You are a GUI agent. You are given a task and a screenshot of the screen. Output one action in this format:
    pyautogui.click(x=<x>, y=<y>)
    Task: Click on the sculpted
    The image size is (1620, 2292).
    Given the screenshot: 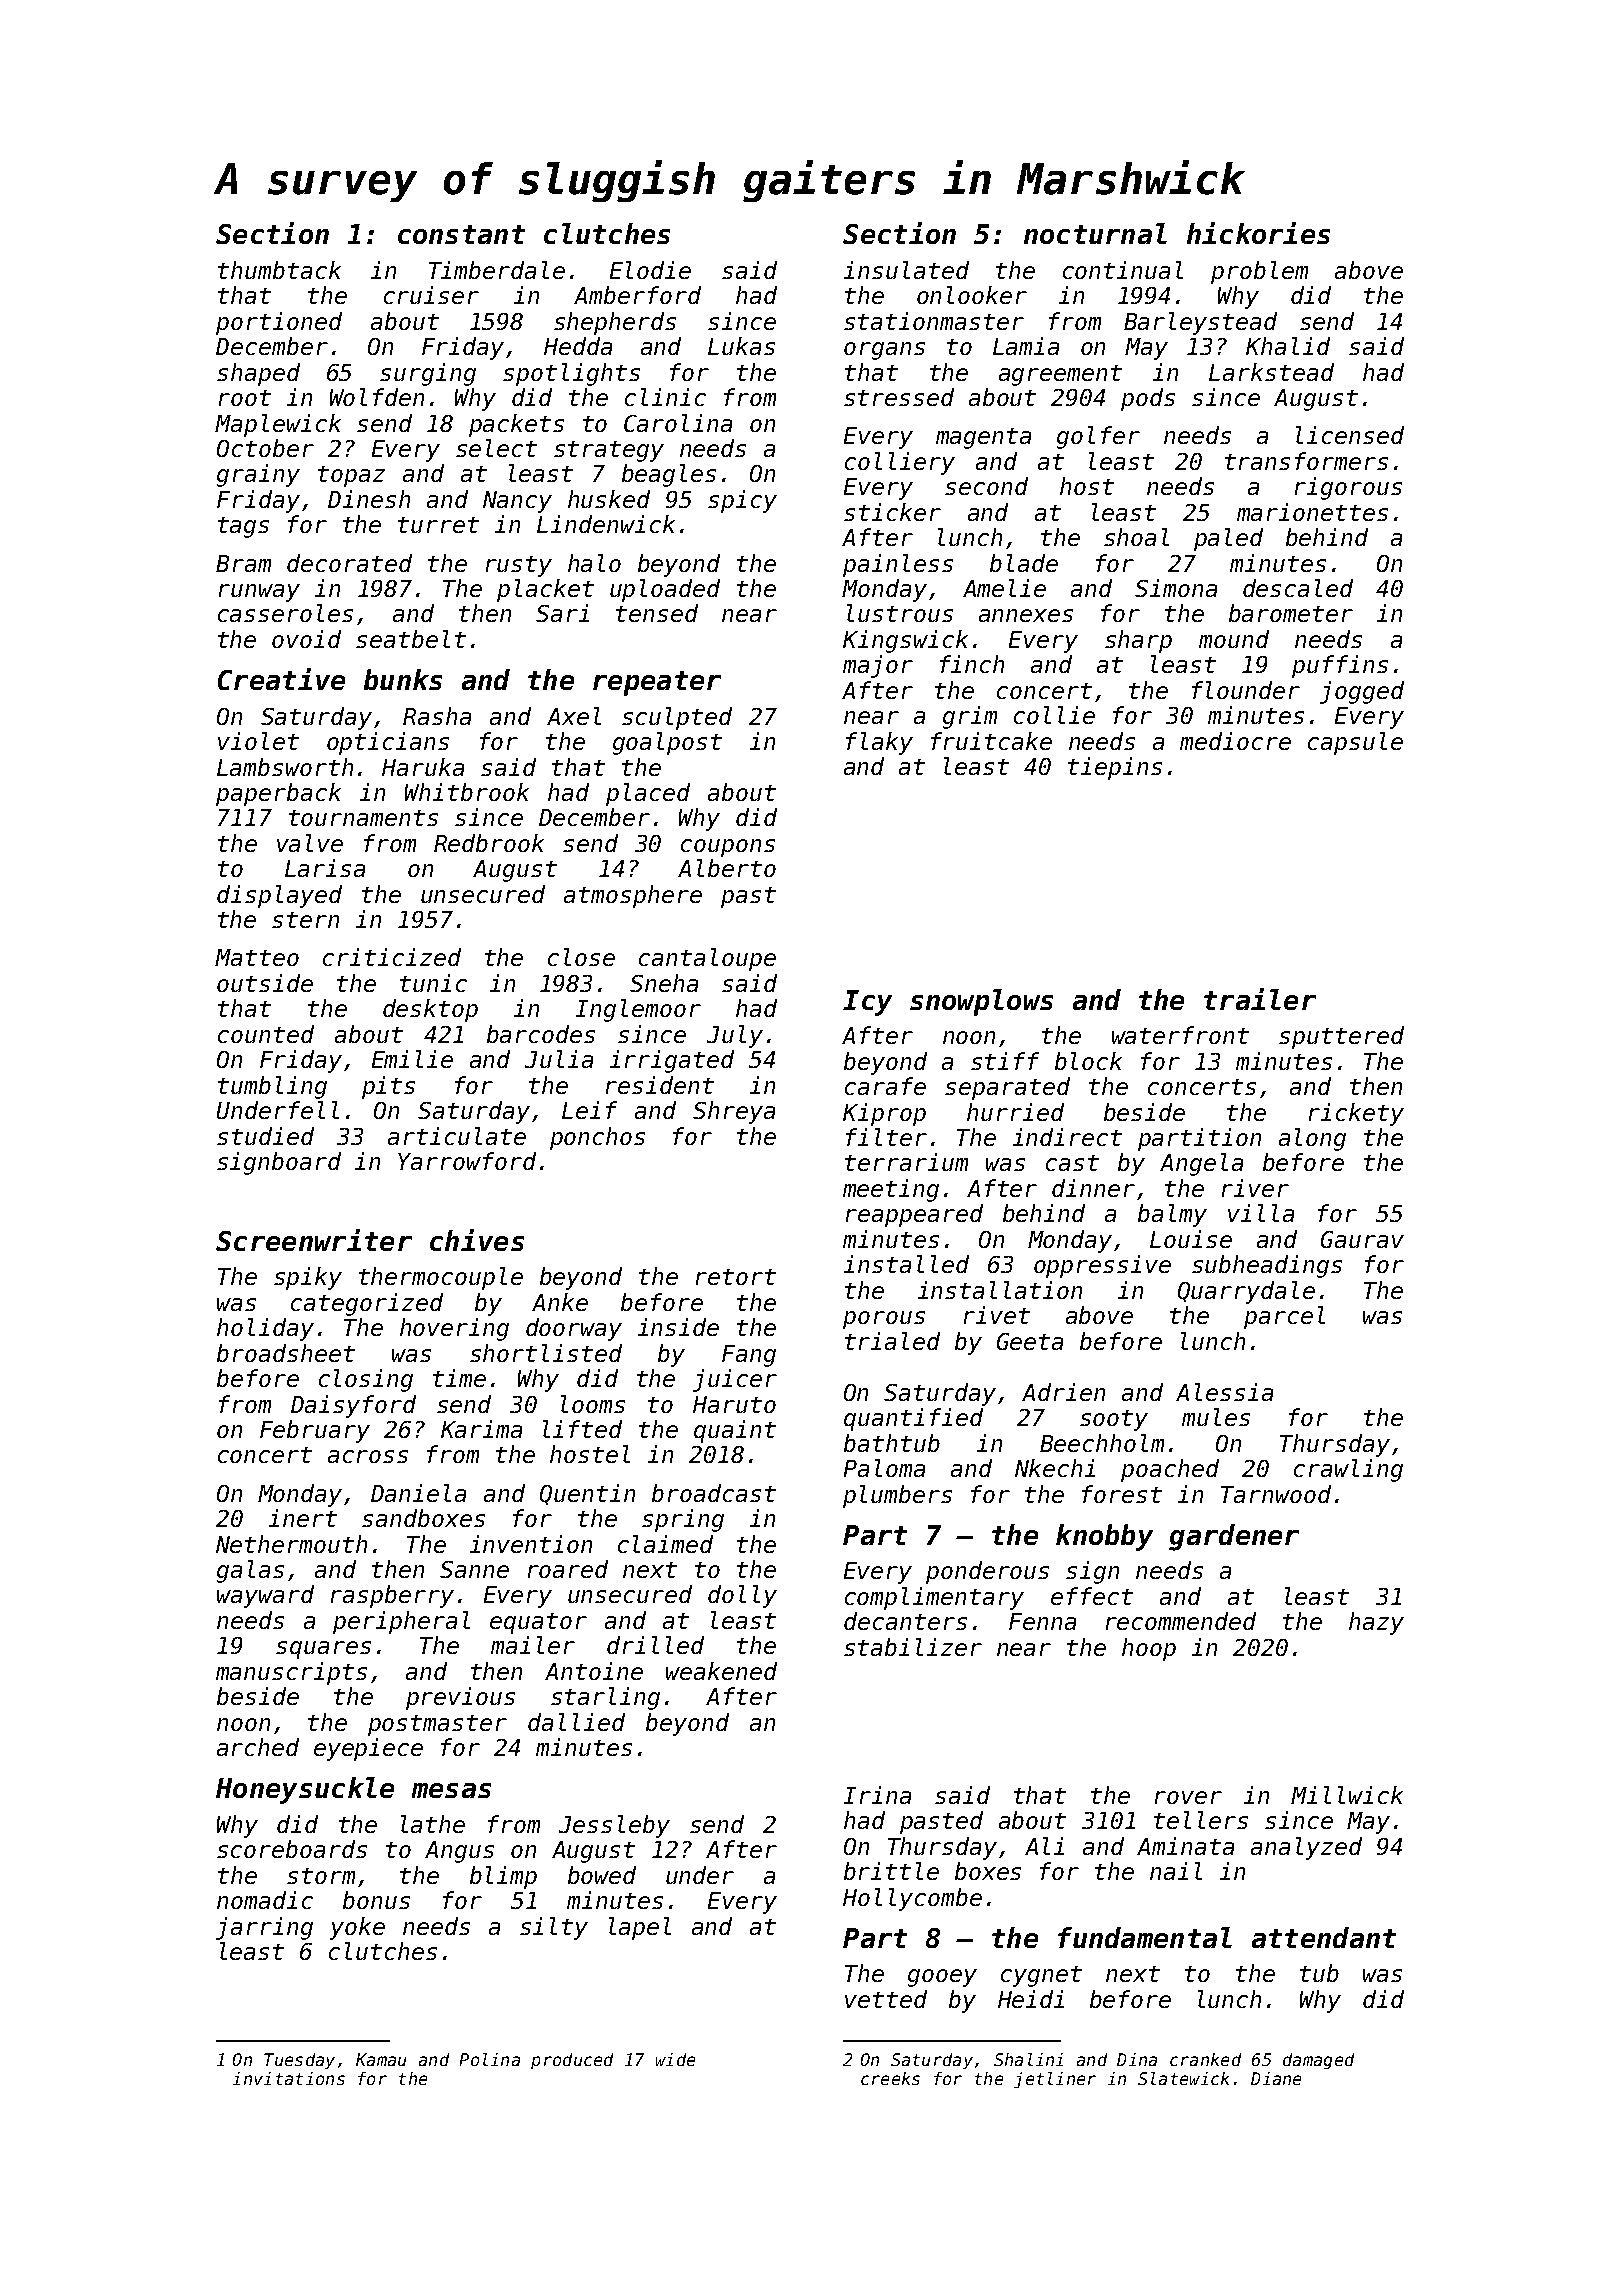 What is the action you would take?
    pyautogui.click(x=677, y=718)
